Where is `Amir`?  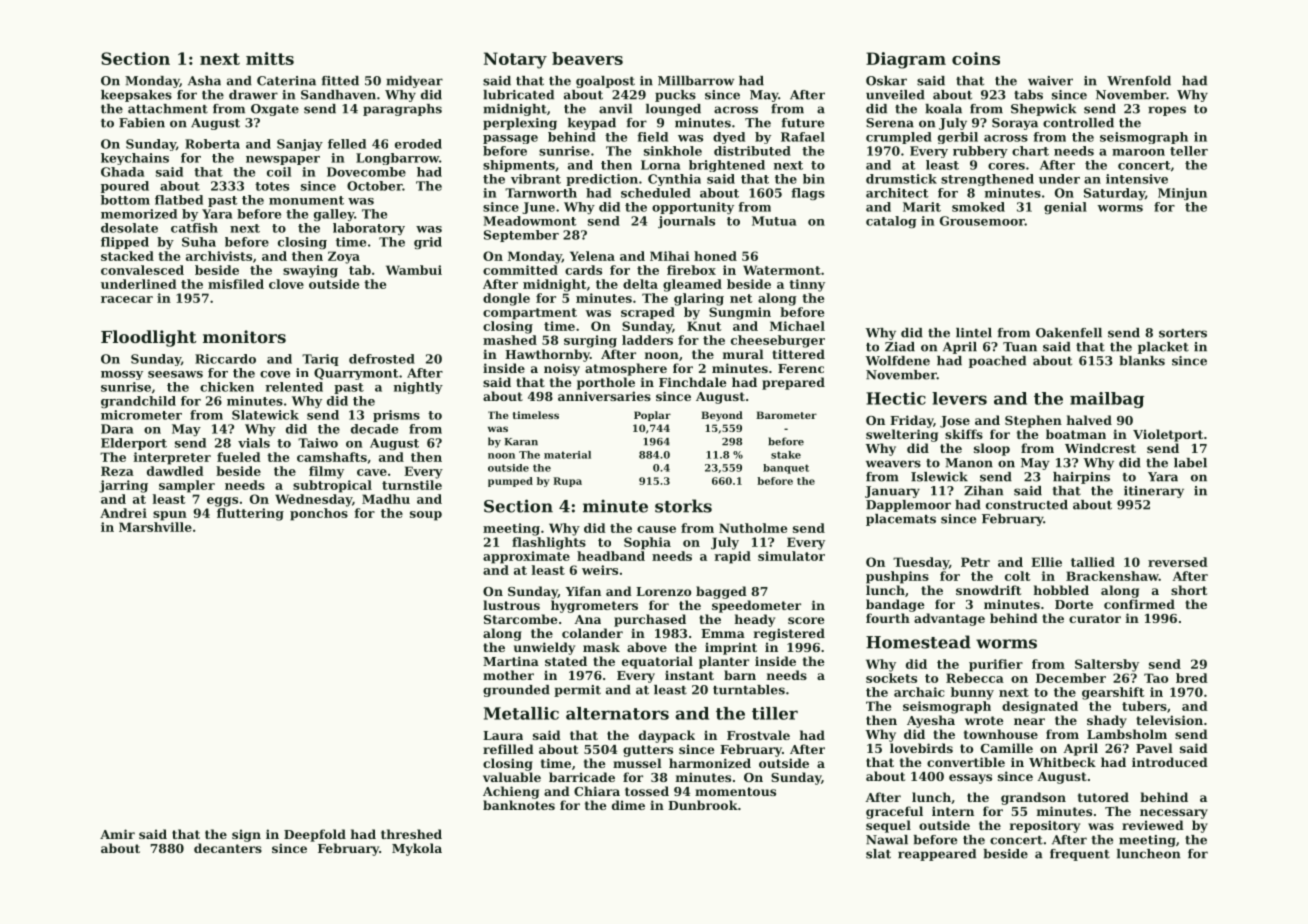
Amir is located at coordinates (117, 834).
